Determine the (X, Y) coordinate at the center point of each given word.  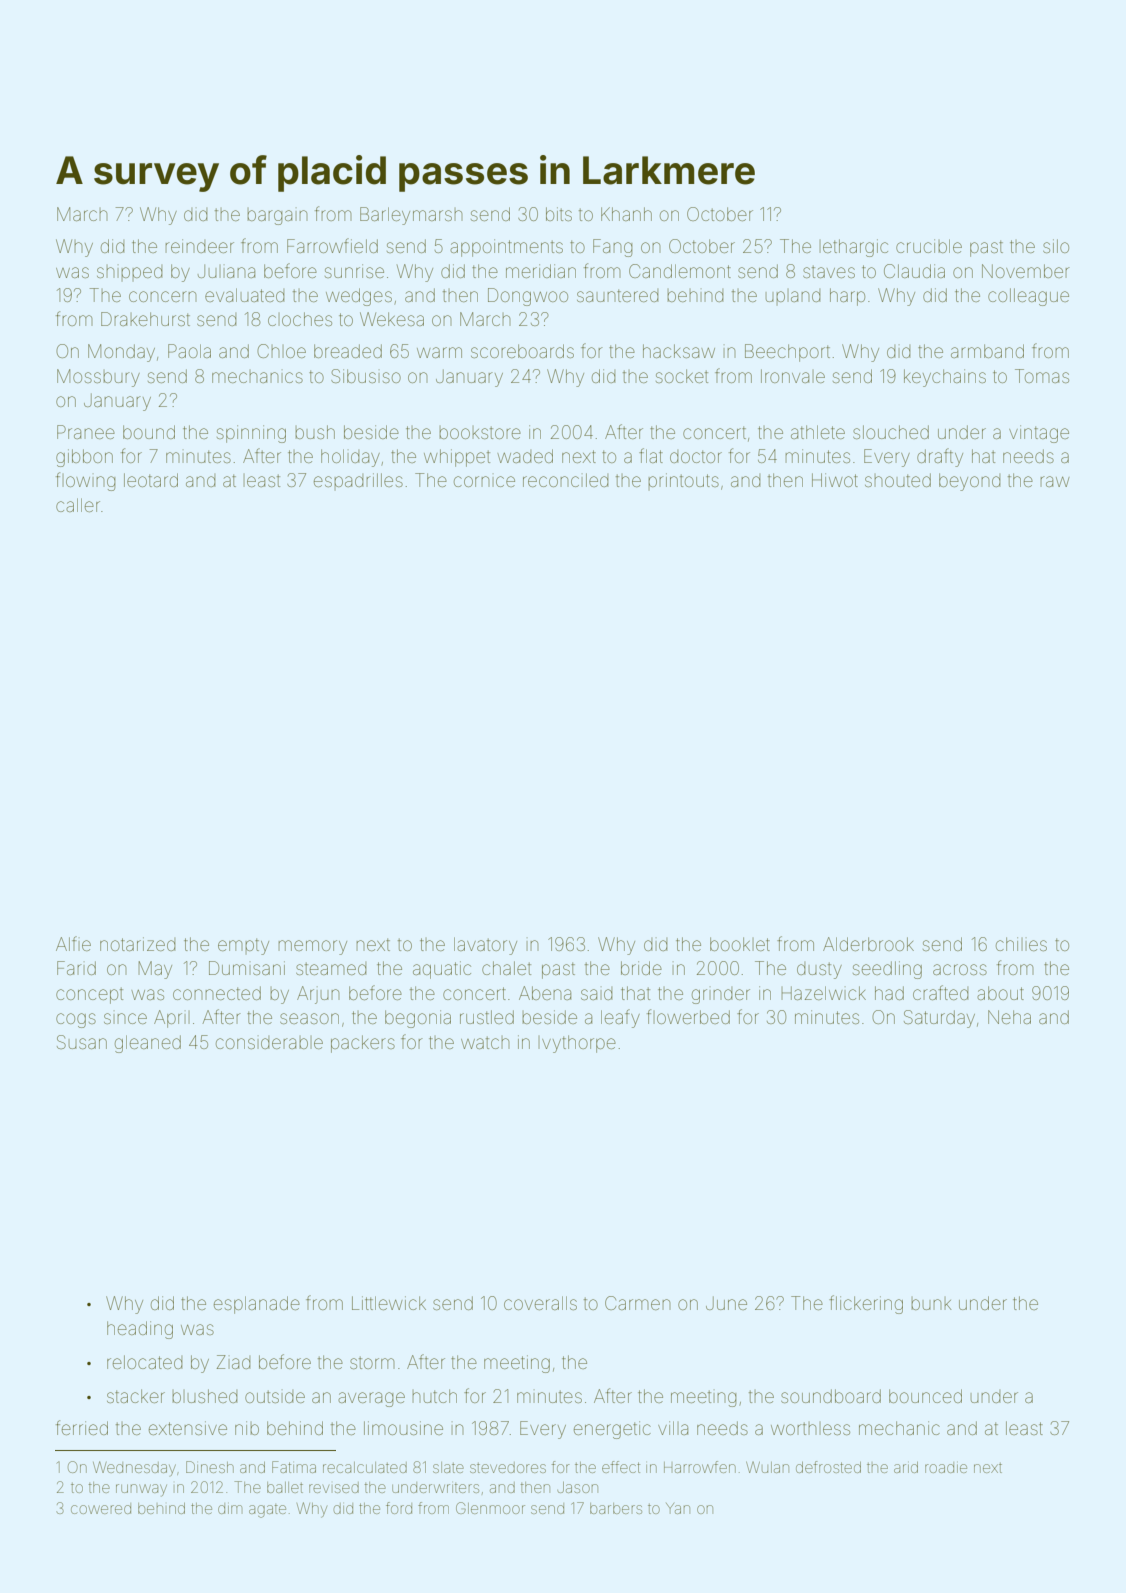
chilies (1021, 944)
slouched (891, 432)
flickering (866, 1304)
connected (217, 993)
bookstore (480, 432)
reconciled (565, 480)
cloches (300, 319)
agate (267, 1511)
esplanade (257, 1305)
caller (78, 505)
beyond (969, 482)
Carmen (637, 1303)
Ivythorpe (579, 1044)
